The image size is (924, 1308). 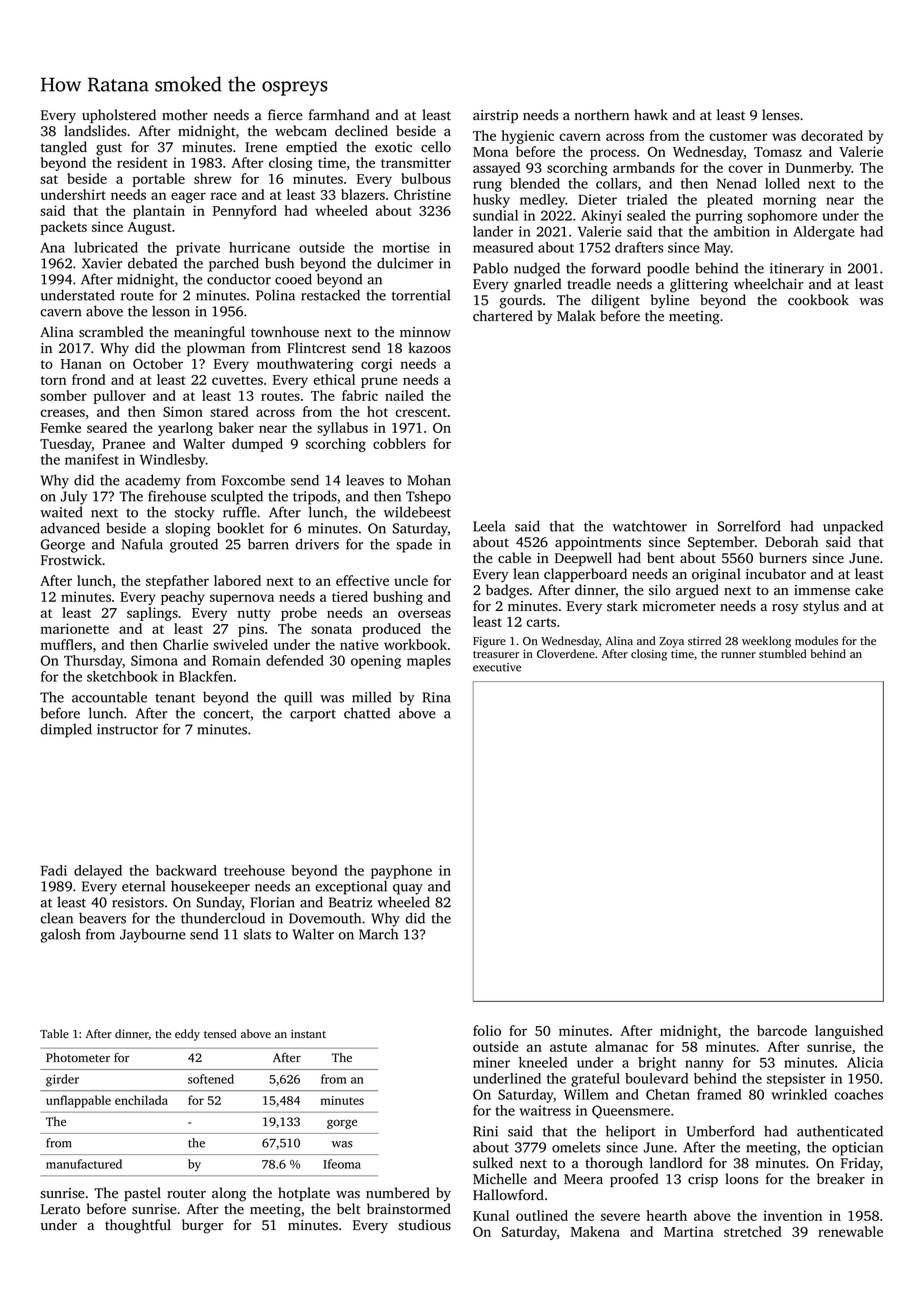 What do you see at coordinates (650, 526) in the document?
I see `watchtower` at bounding box center [650, 526].
